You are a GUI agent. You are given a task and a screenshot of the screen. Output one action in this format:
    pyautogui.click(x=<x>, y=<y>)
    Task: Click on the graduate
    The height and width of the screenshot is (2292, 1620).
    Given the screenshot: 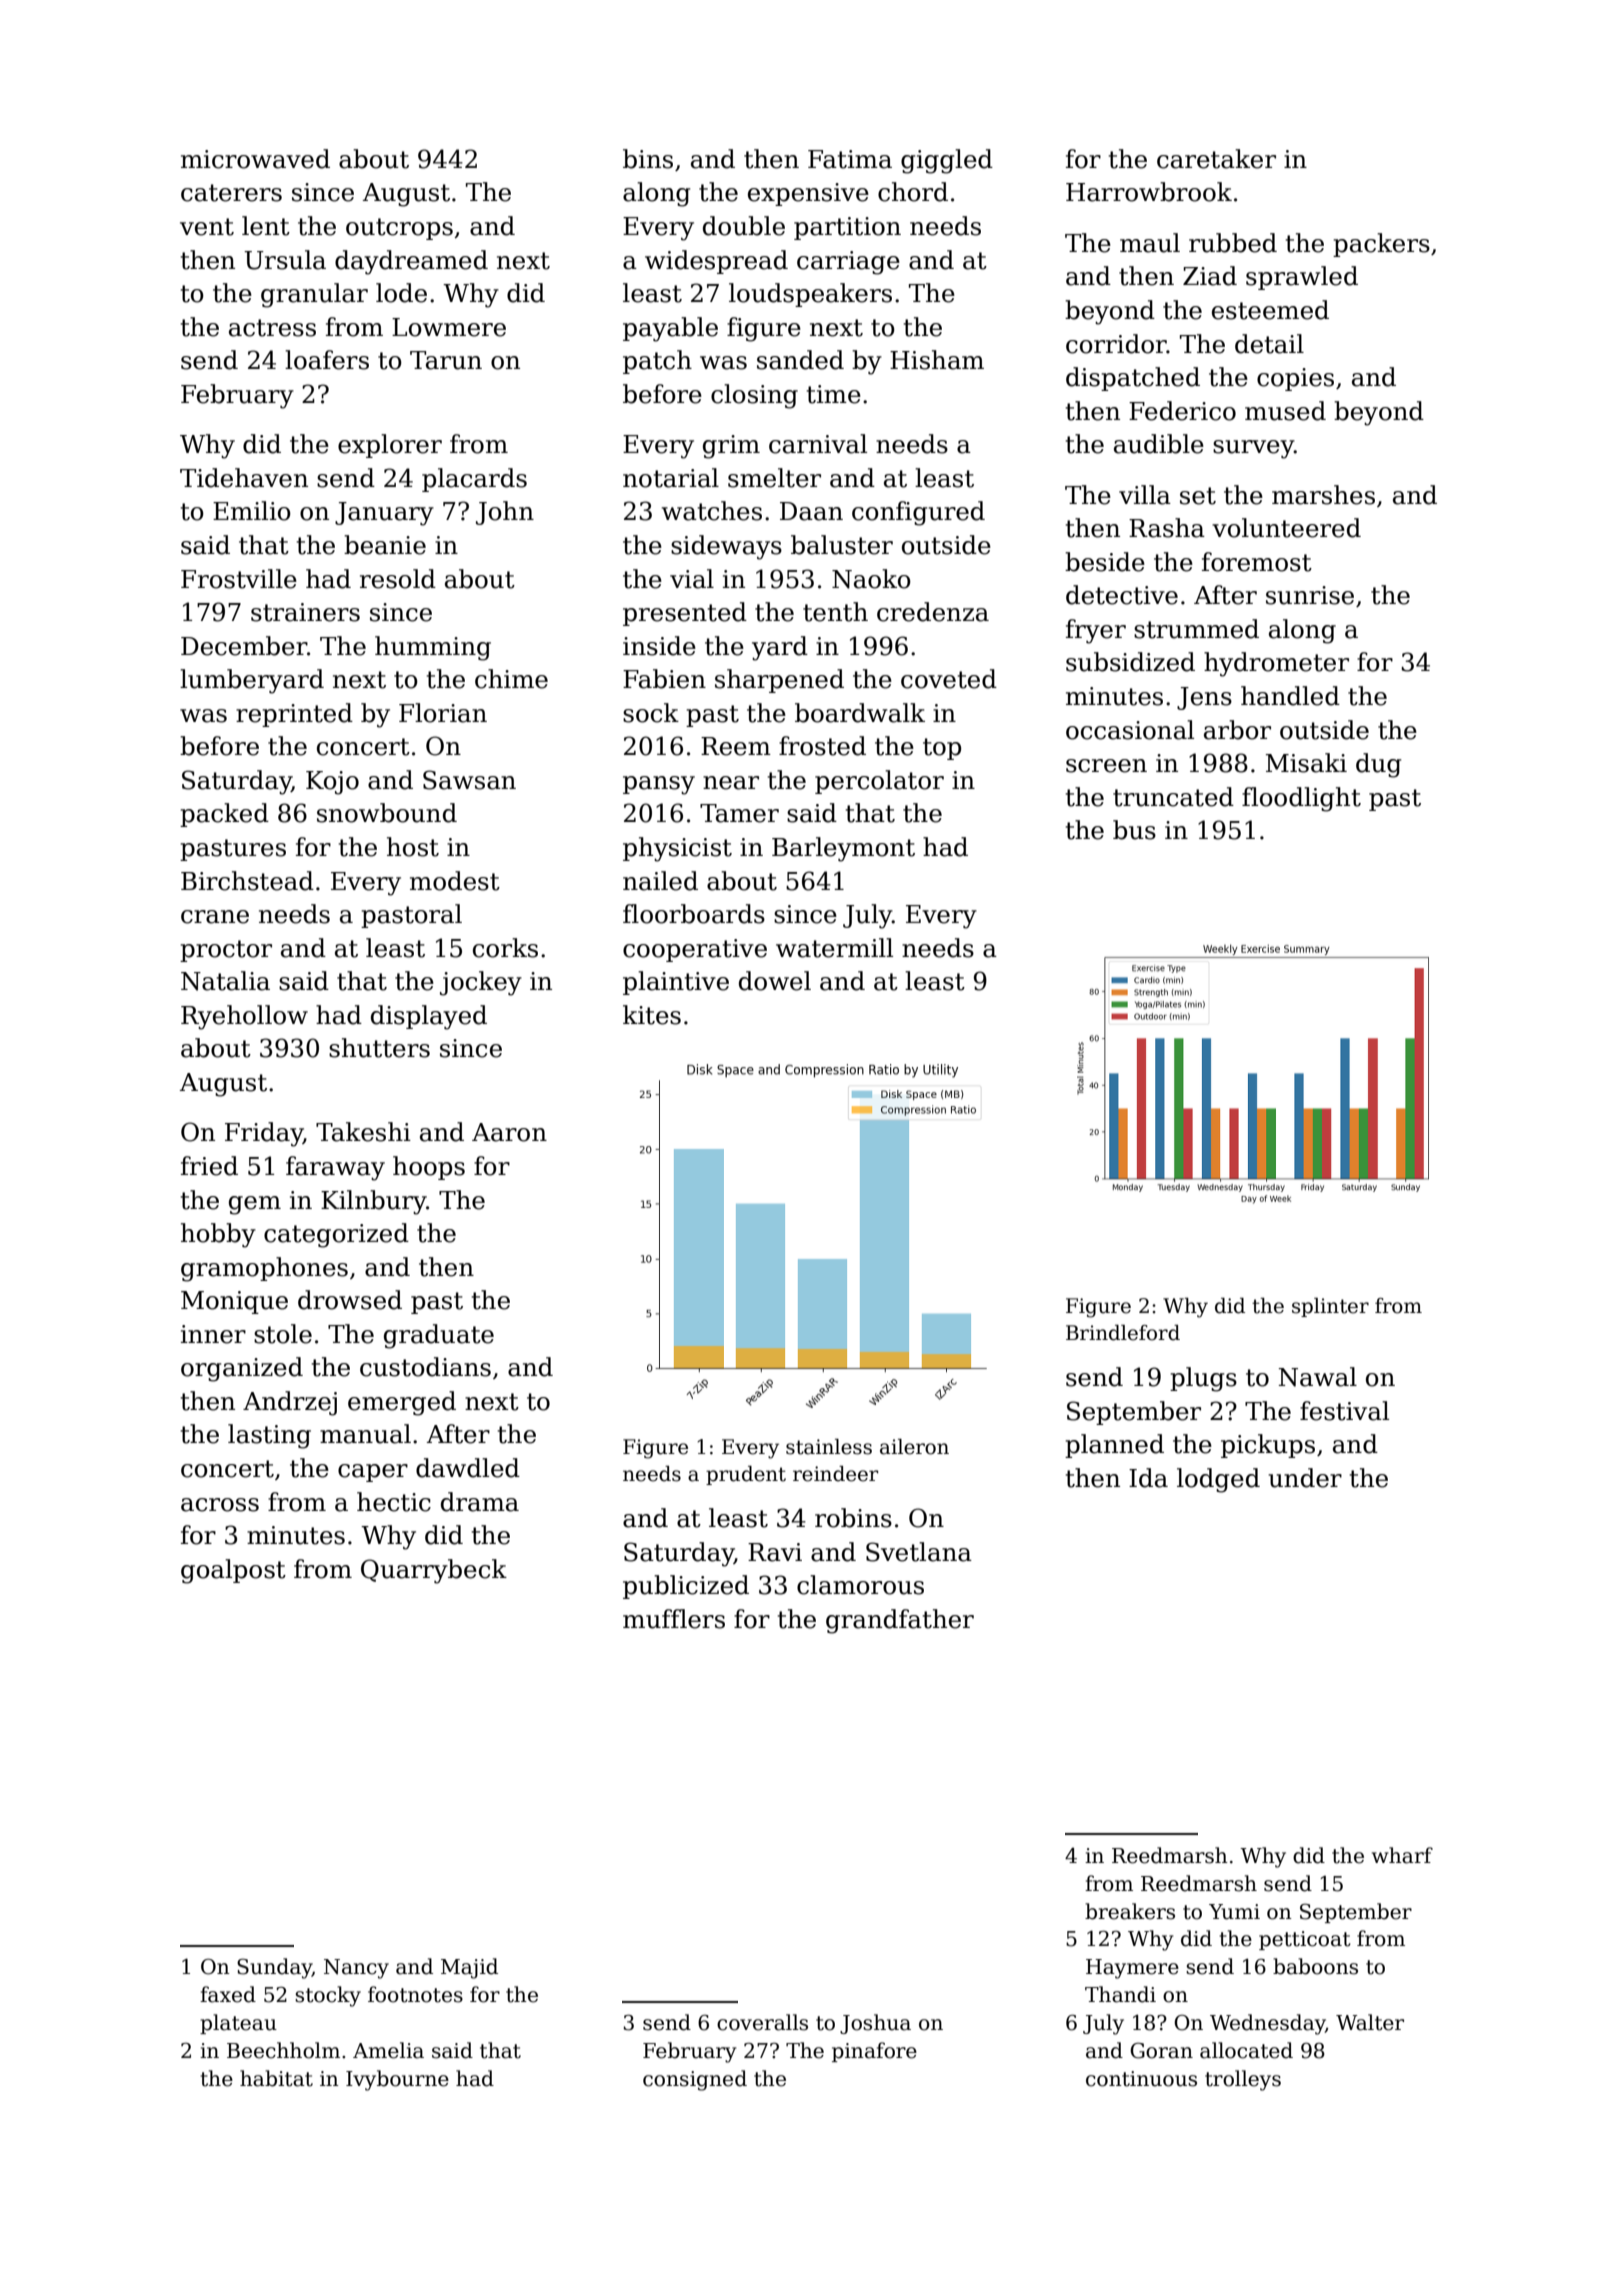 What is the action you would take?
    pyautogui.click(x=439, y=1336)
